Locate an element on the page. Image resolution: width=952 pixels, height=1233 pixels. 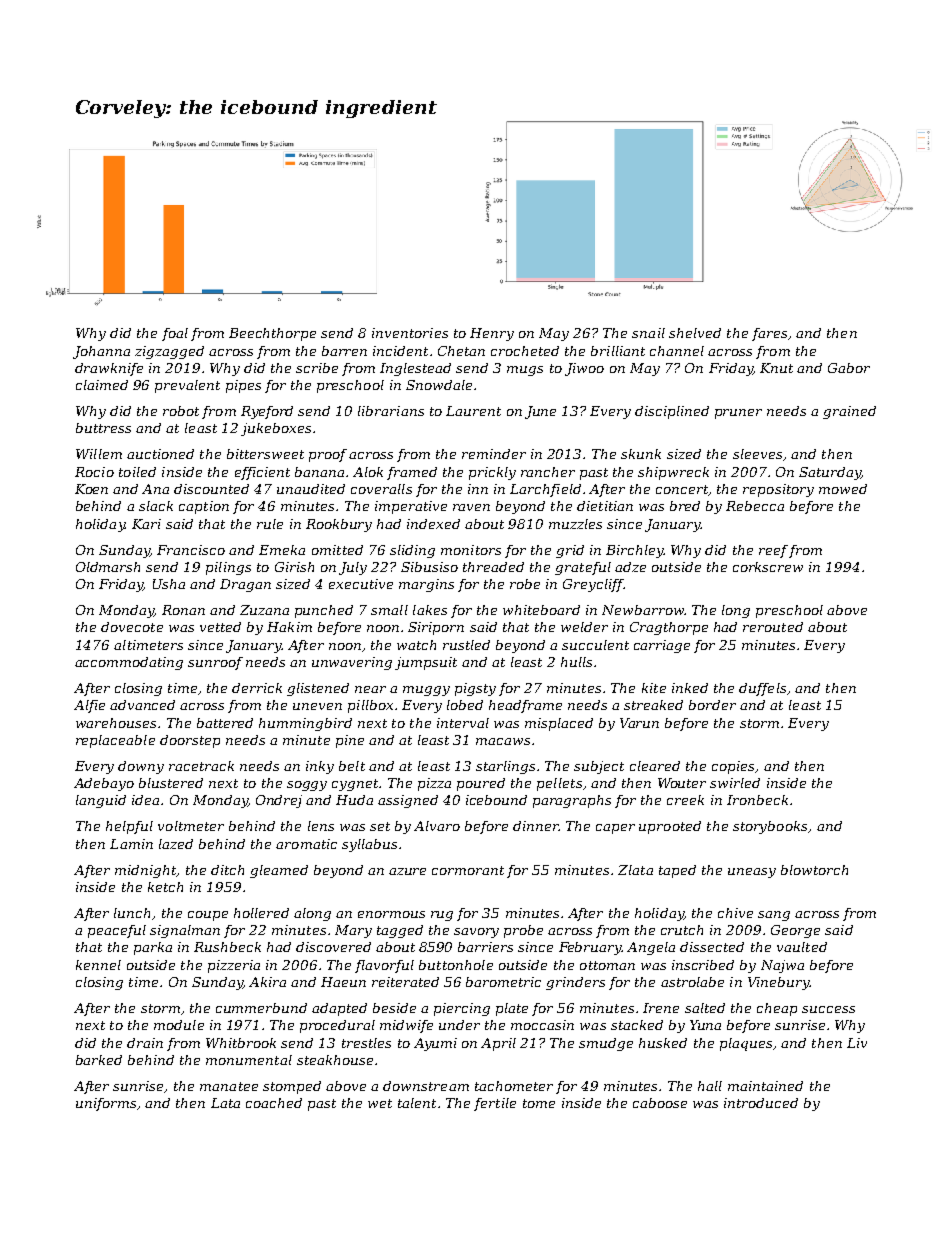
drain is located at coordinates (145, 1043).
